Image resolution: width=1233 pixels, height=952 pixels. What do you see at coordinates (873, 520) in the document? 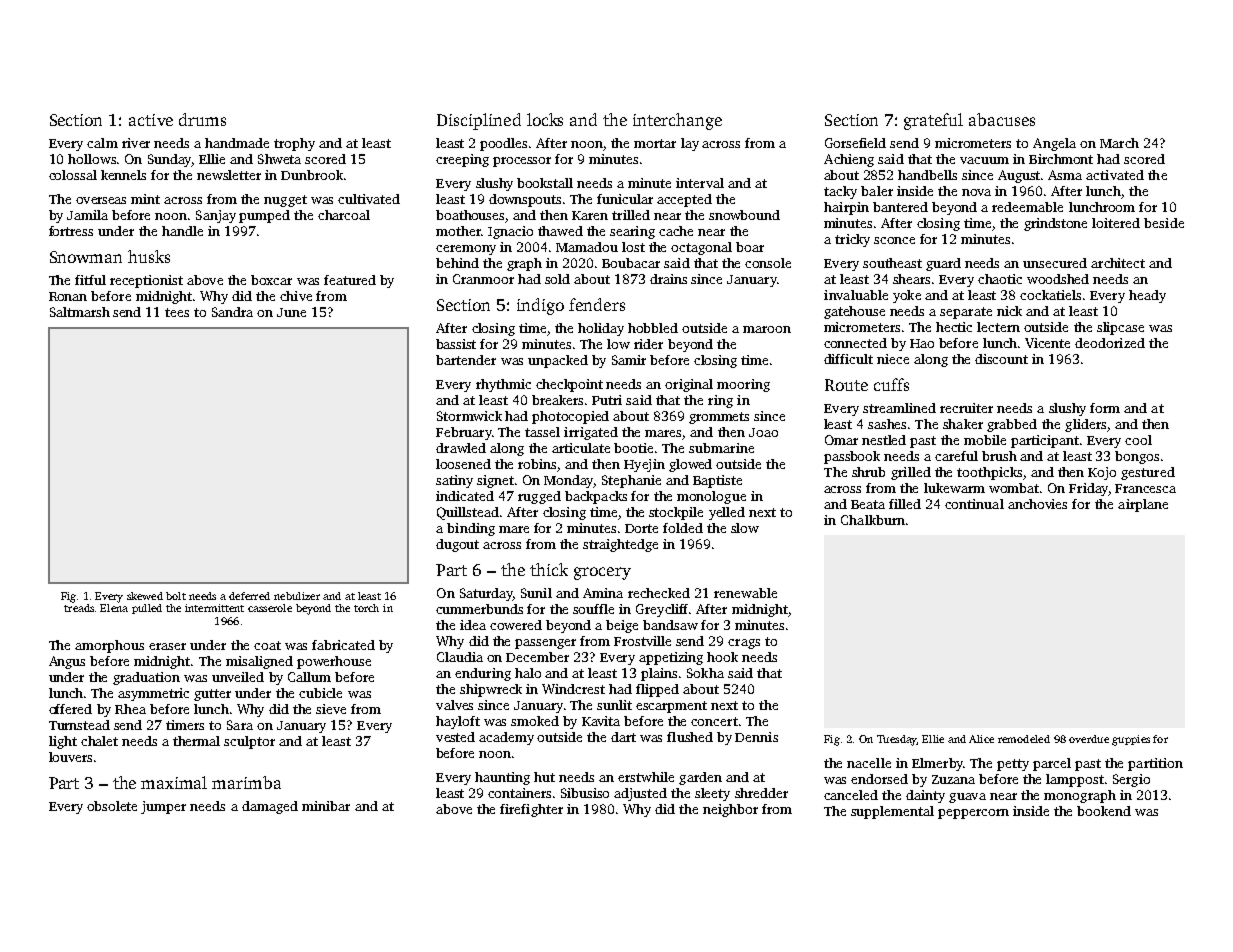
I see `Chalkburn` at bounding box center [873, 520].
